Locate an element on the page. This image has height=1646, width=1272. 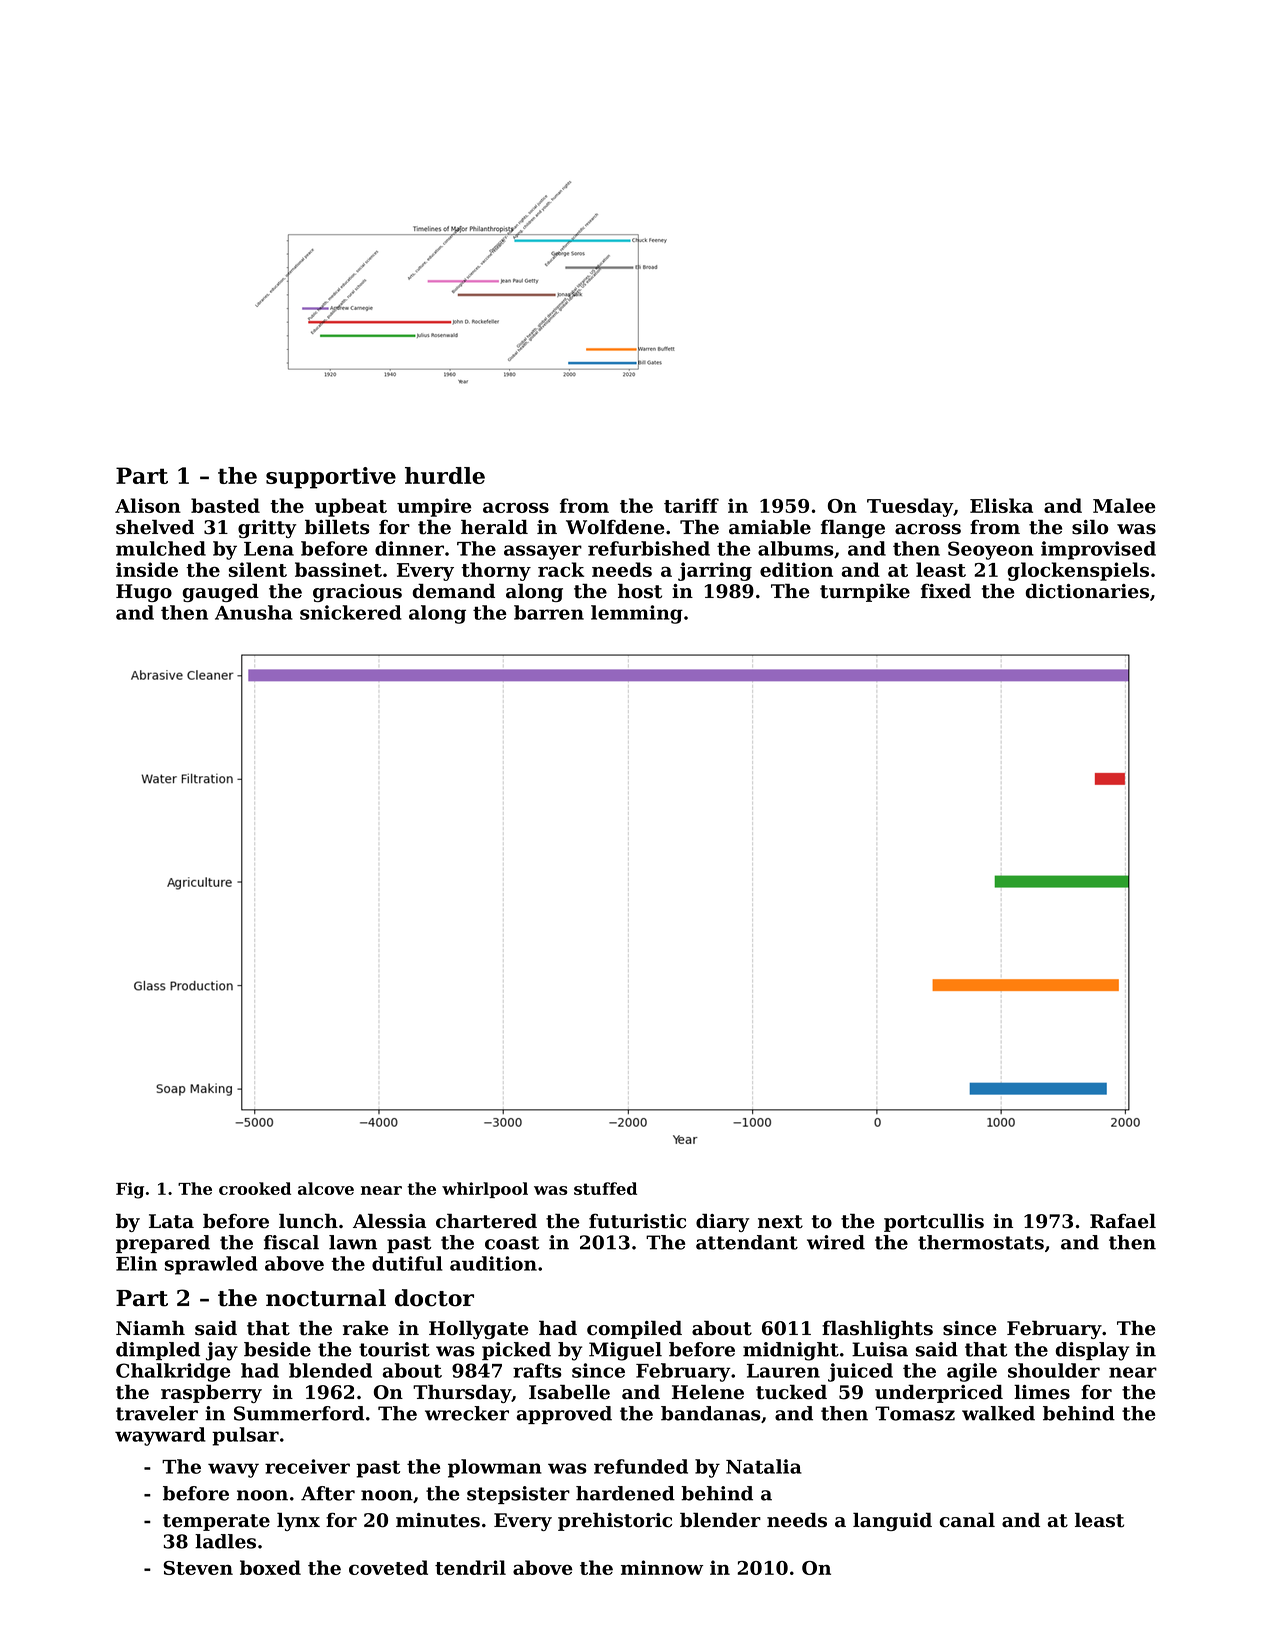
fixed is located at coordinates (946, 591).
